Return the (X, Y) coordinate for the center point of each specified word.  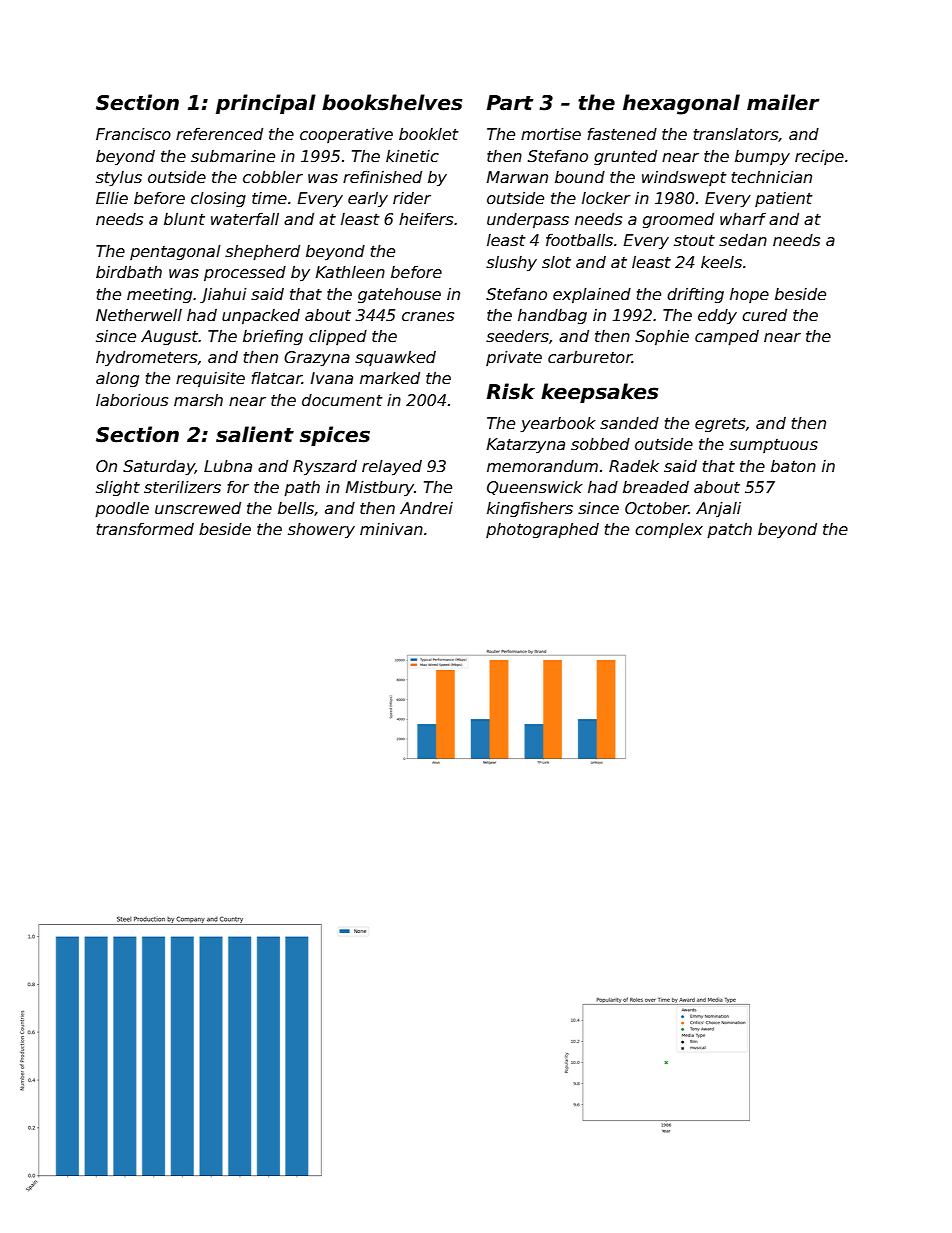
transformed (145, 529)
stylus (119, 179)
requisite (210, 379)
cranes (428, 317)
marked (390, 378)
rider (412, 198)
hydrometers (146, 358)
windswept (684, 178)
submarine (233, 156)
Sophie (662, 337)
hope (749, 295)
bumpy (762, 157)
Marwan (517, 177)
